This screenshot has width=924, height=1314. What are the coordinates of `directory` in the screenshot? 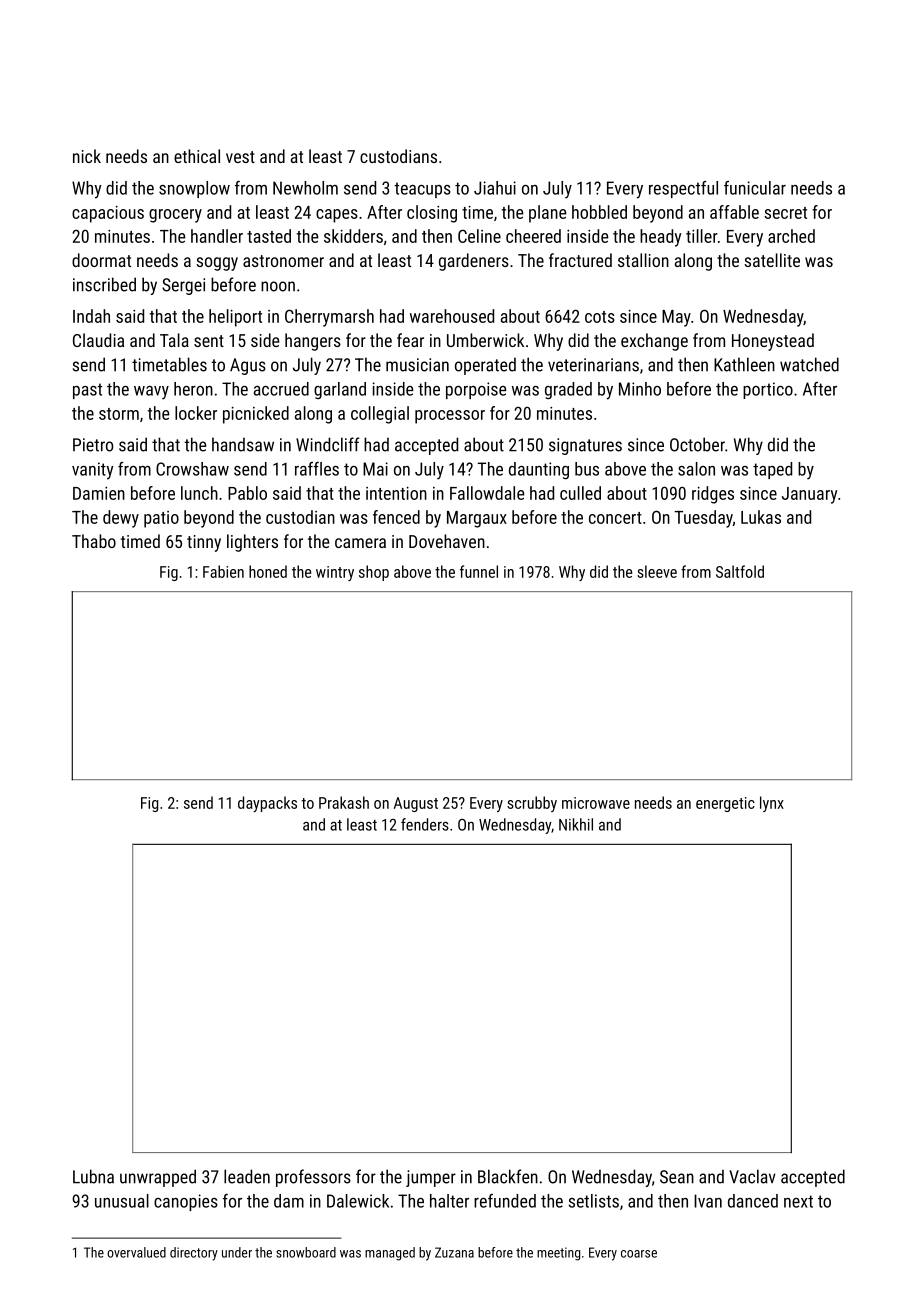 It's located at (194, 1254).
